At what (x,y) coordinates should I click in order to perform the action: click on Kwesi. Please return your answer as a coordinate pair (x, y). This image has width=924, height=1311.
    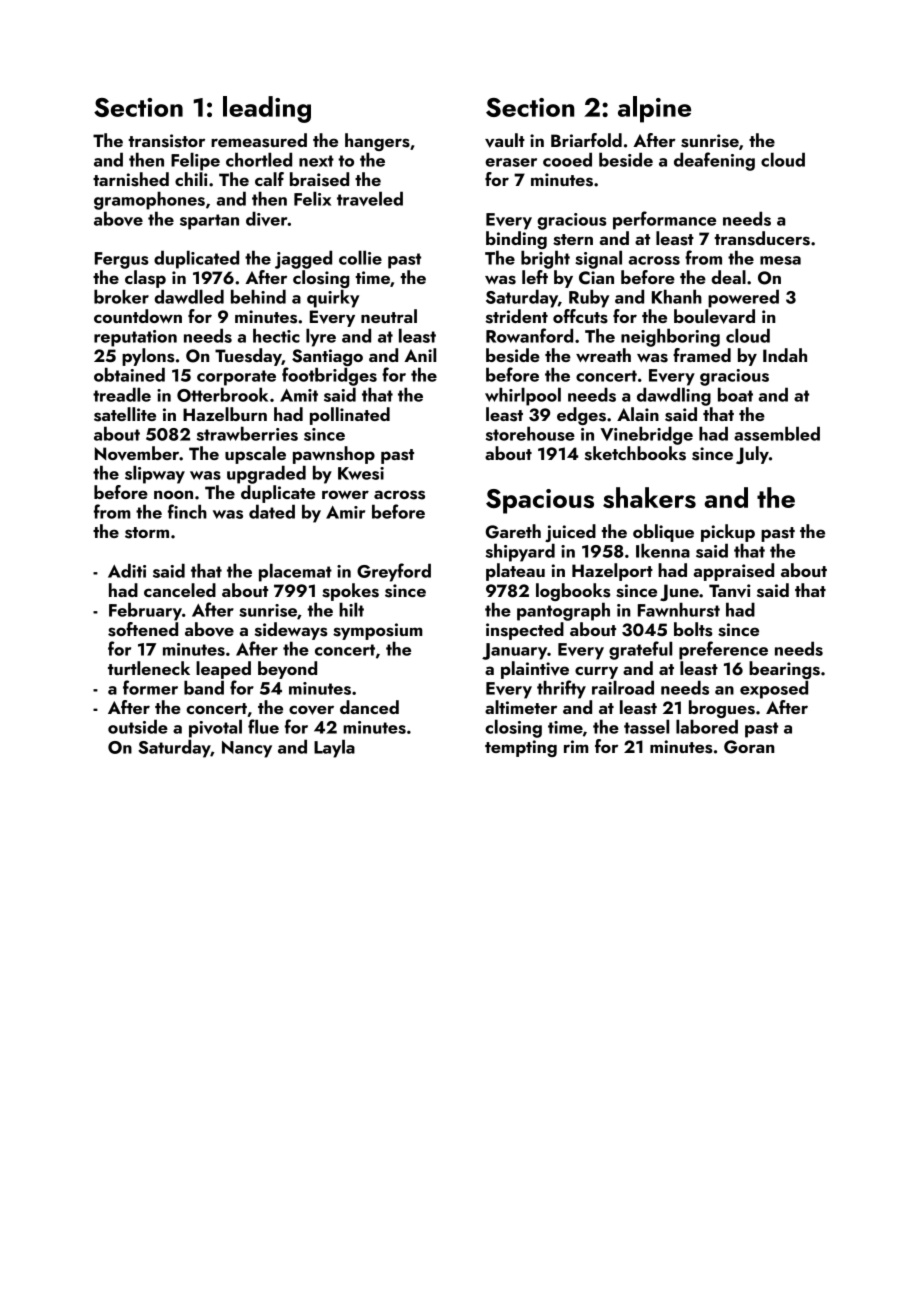
    Looking at the image, I should click on (361, 473).
